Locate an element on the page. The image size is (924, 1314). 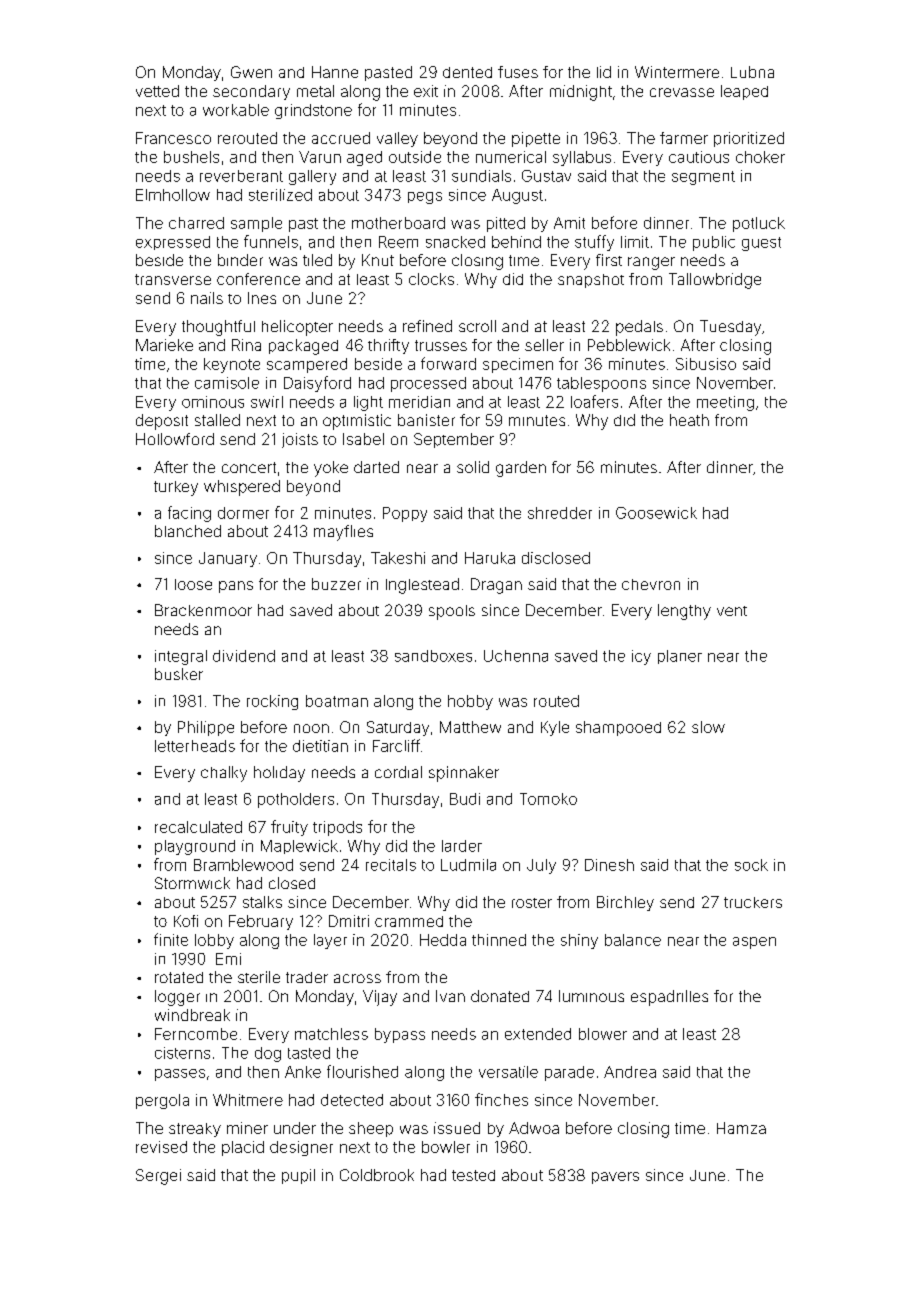
larder is located at coordinates (462, 846).
